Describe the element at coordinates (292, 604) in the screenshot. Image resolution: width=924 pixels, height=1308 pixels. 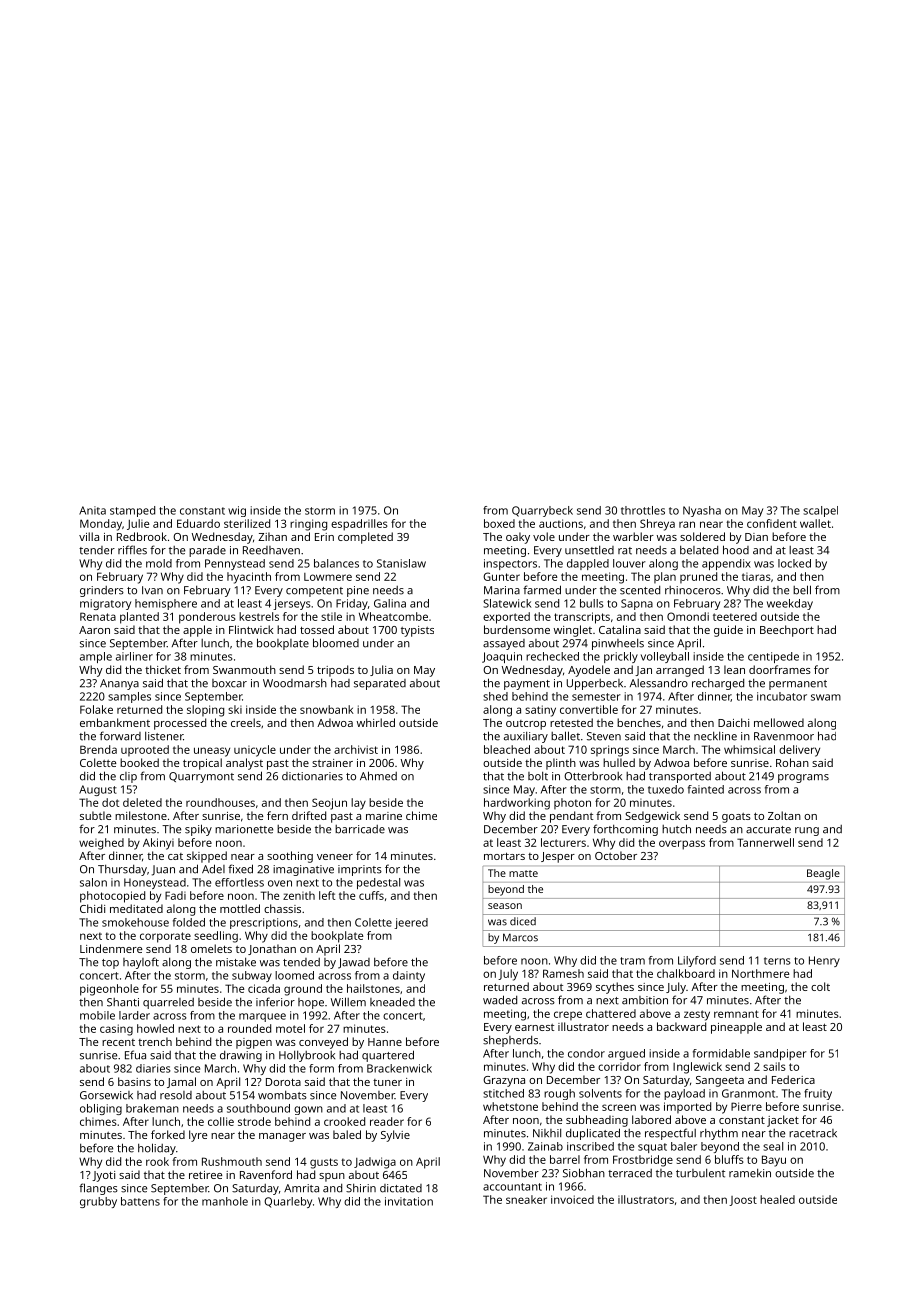
I see `jerseys` at that location.
